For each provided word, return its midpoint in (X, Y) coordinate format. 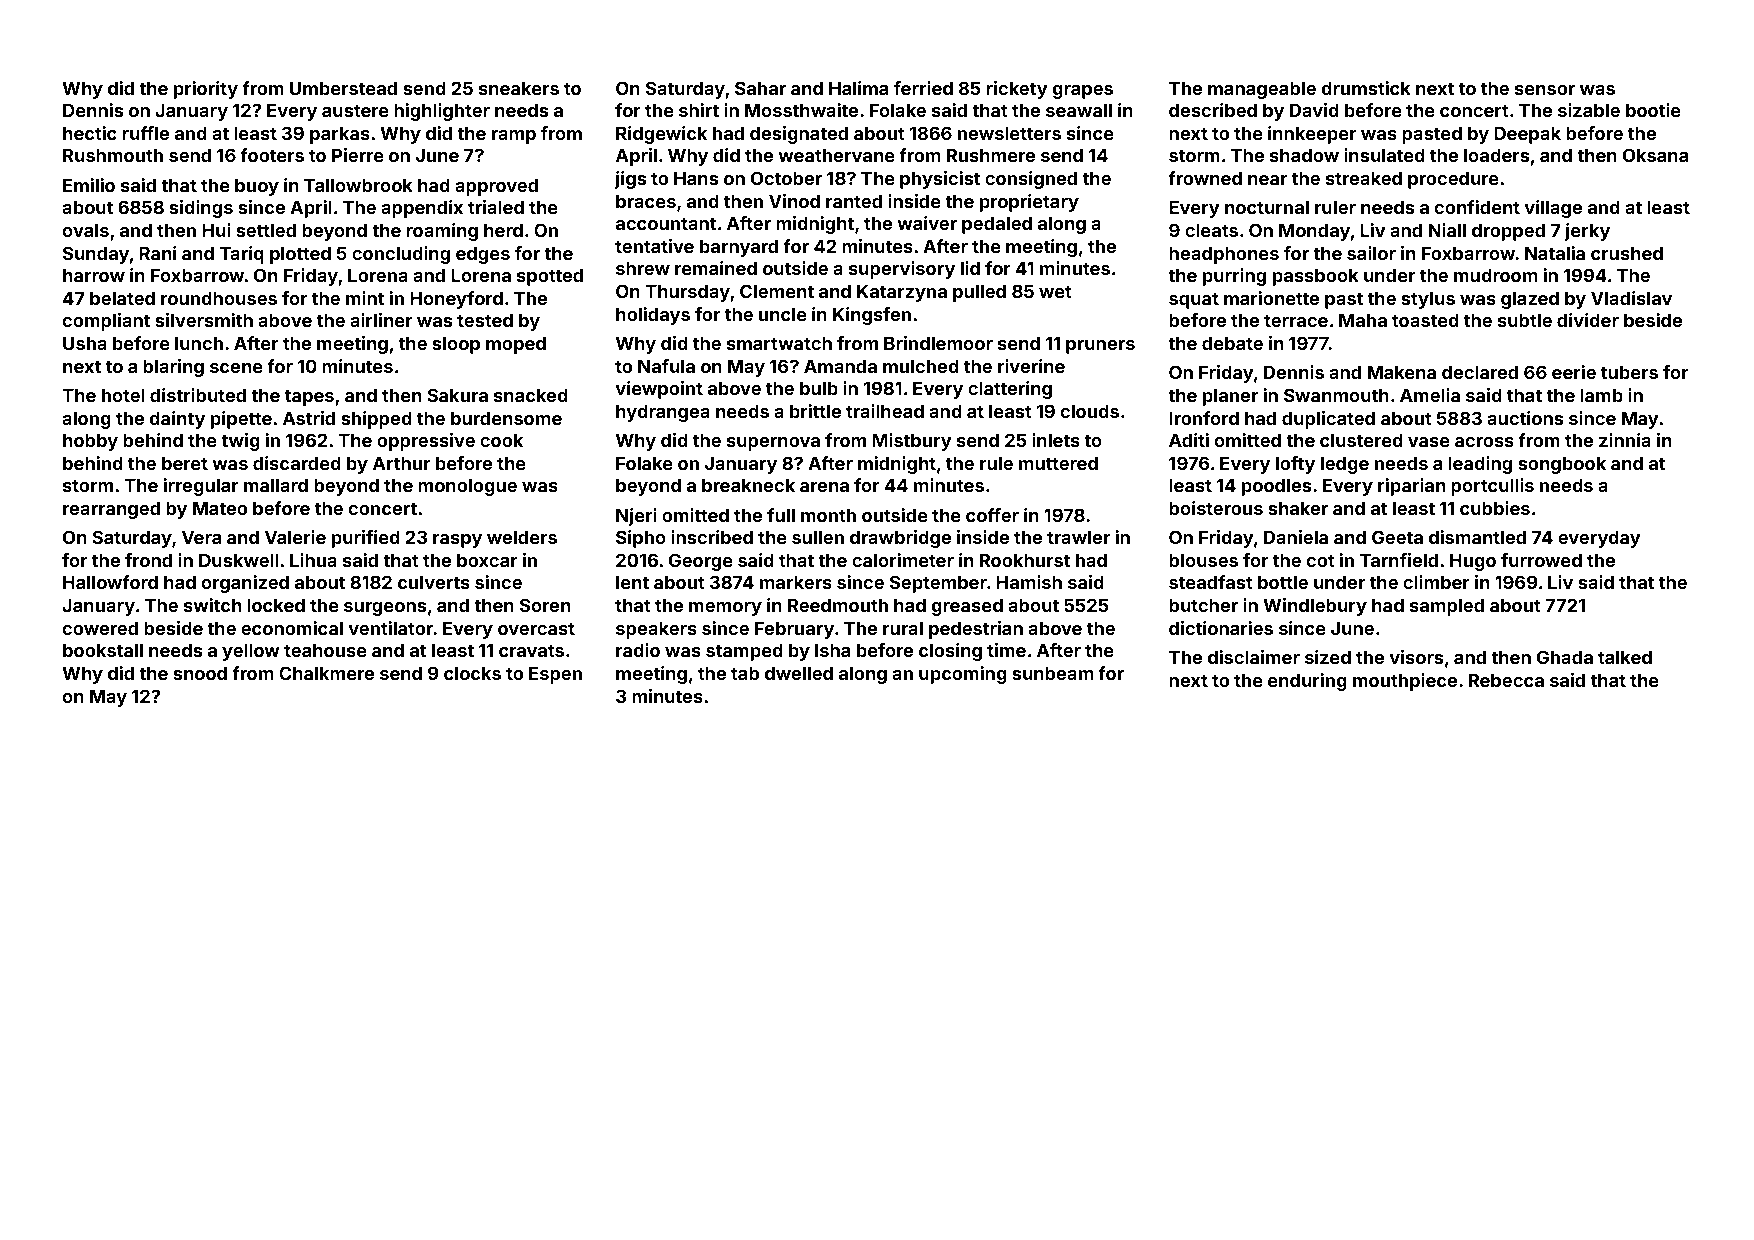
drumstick (1366, 88)
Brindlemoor (938, 343)
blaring (173, 368)
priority (206, 90)
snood (200, 673)
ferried (923, 88)
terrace (1296, 320)
